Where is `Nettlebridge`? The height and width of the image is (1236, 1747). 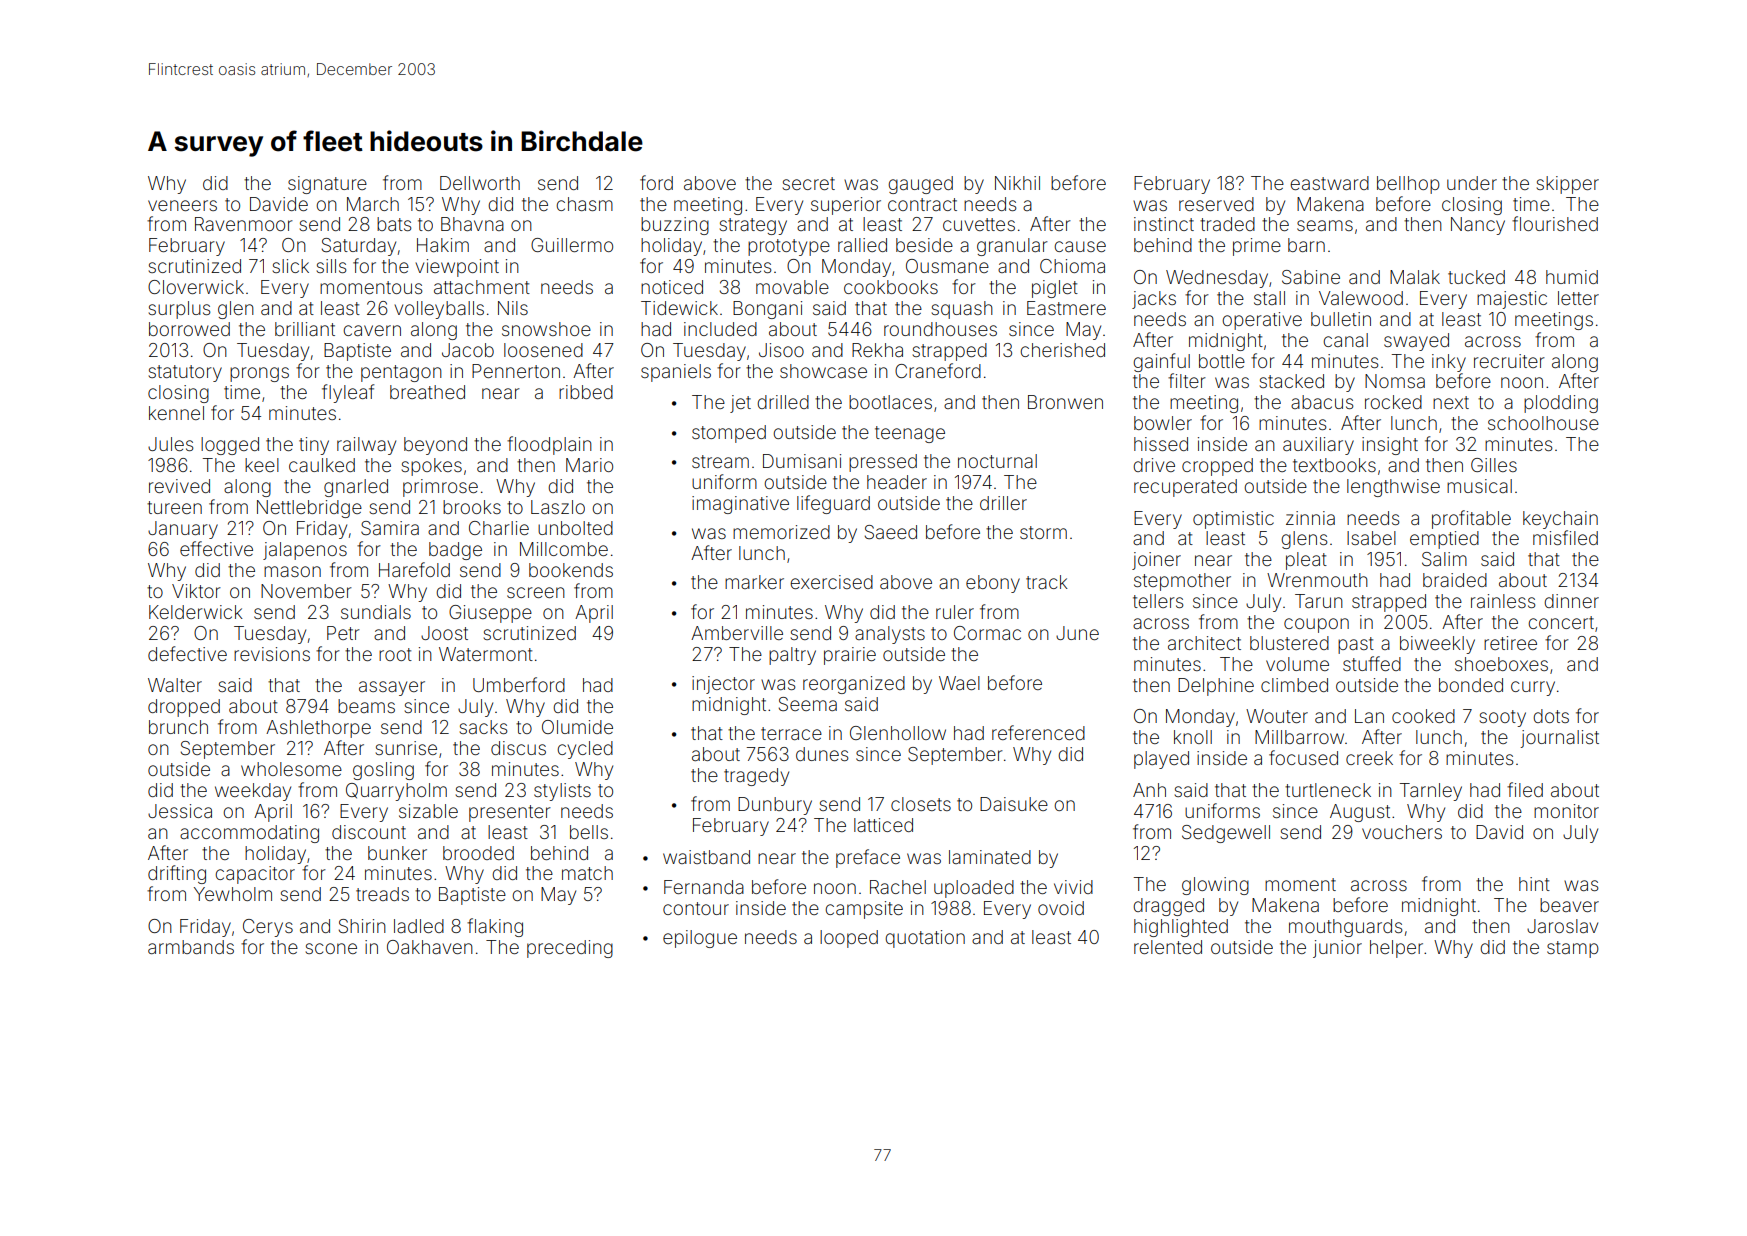 Nettlebridge is located at coordinates (309, 509).
